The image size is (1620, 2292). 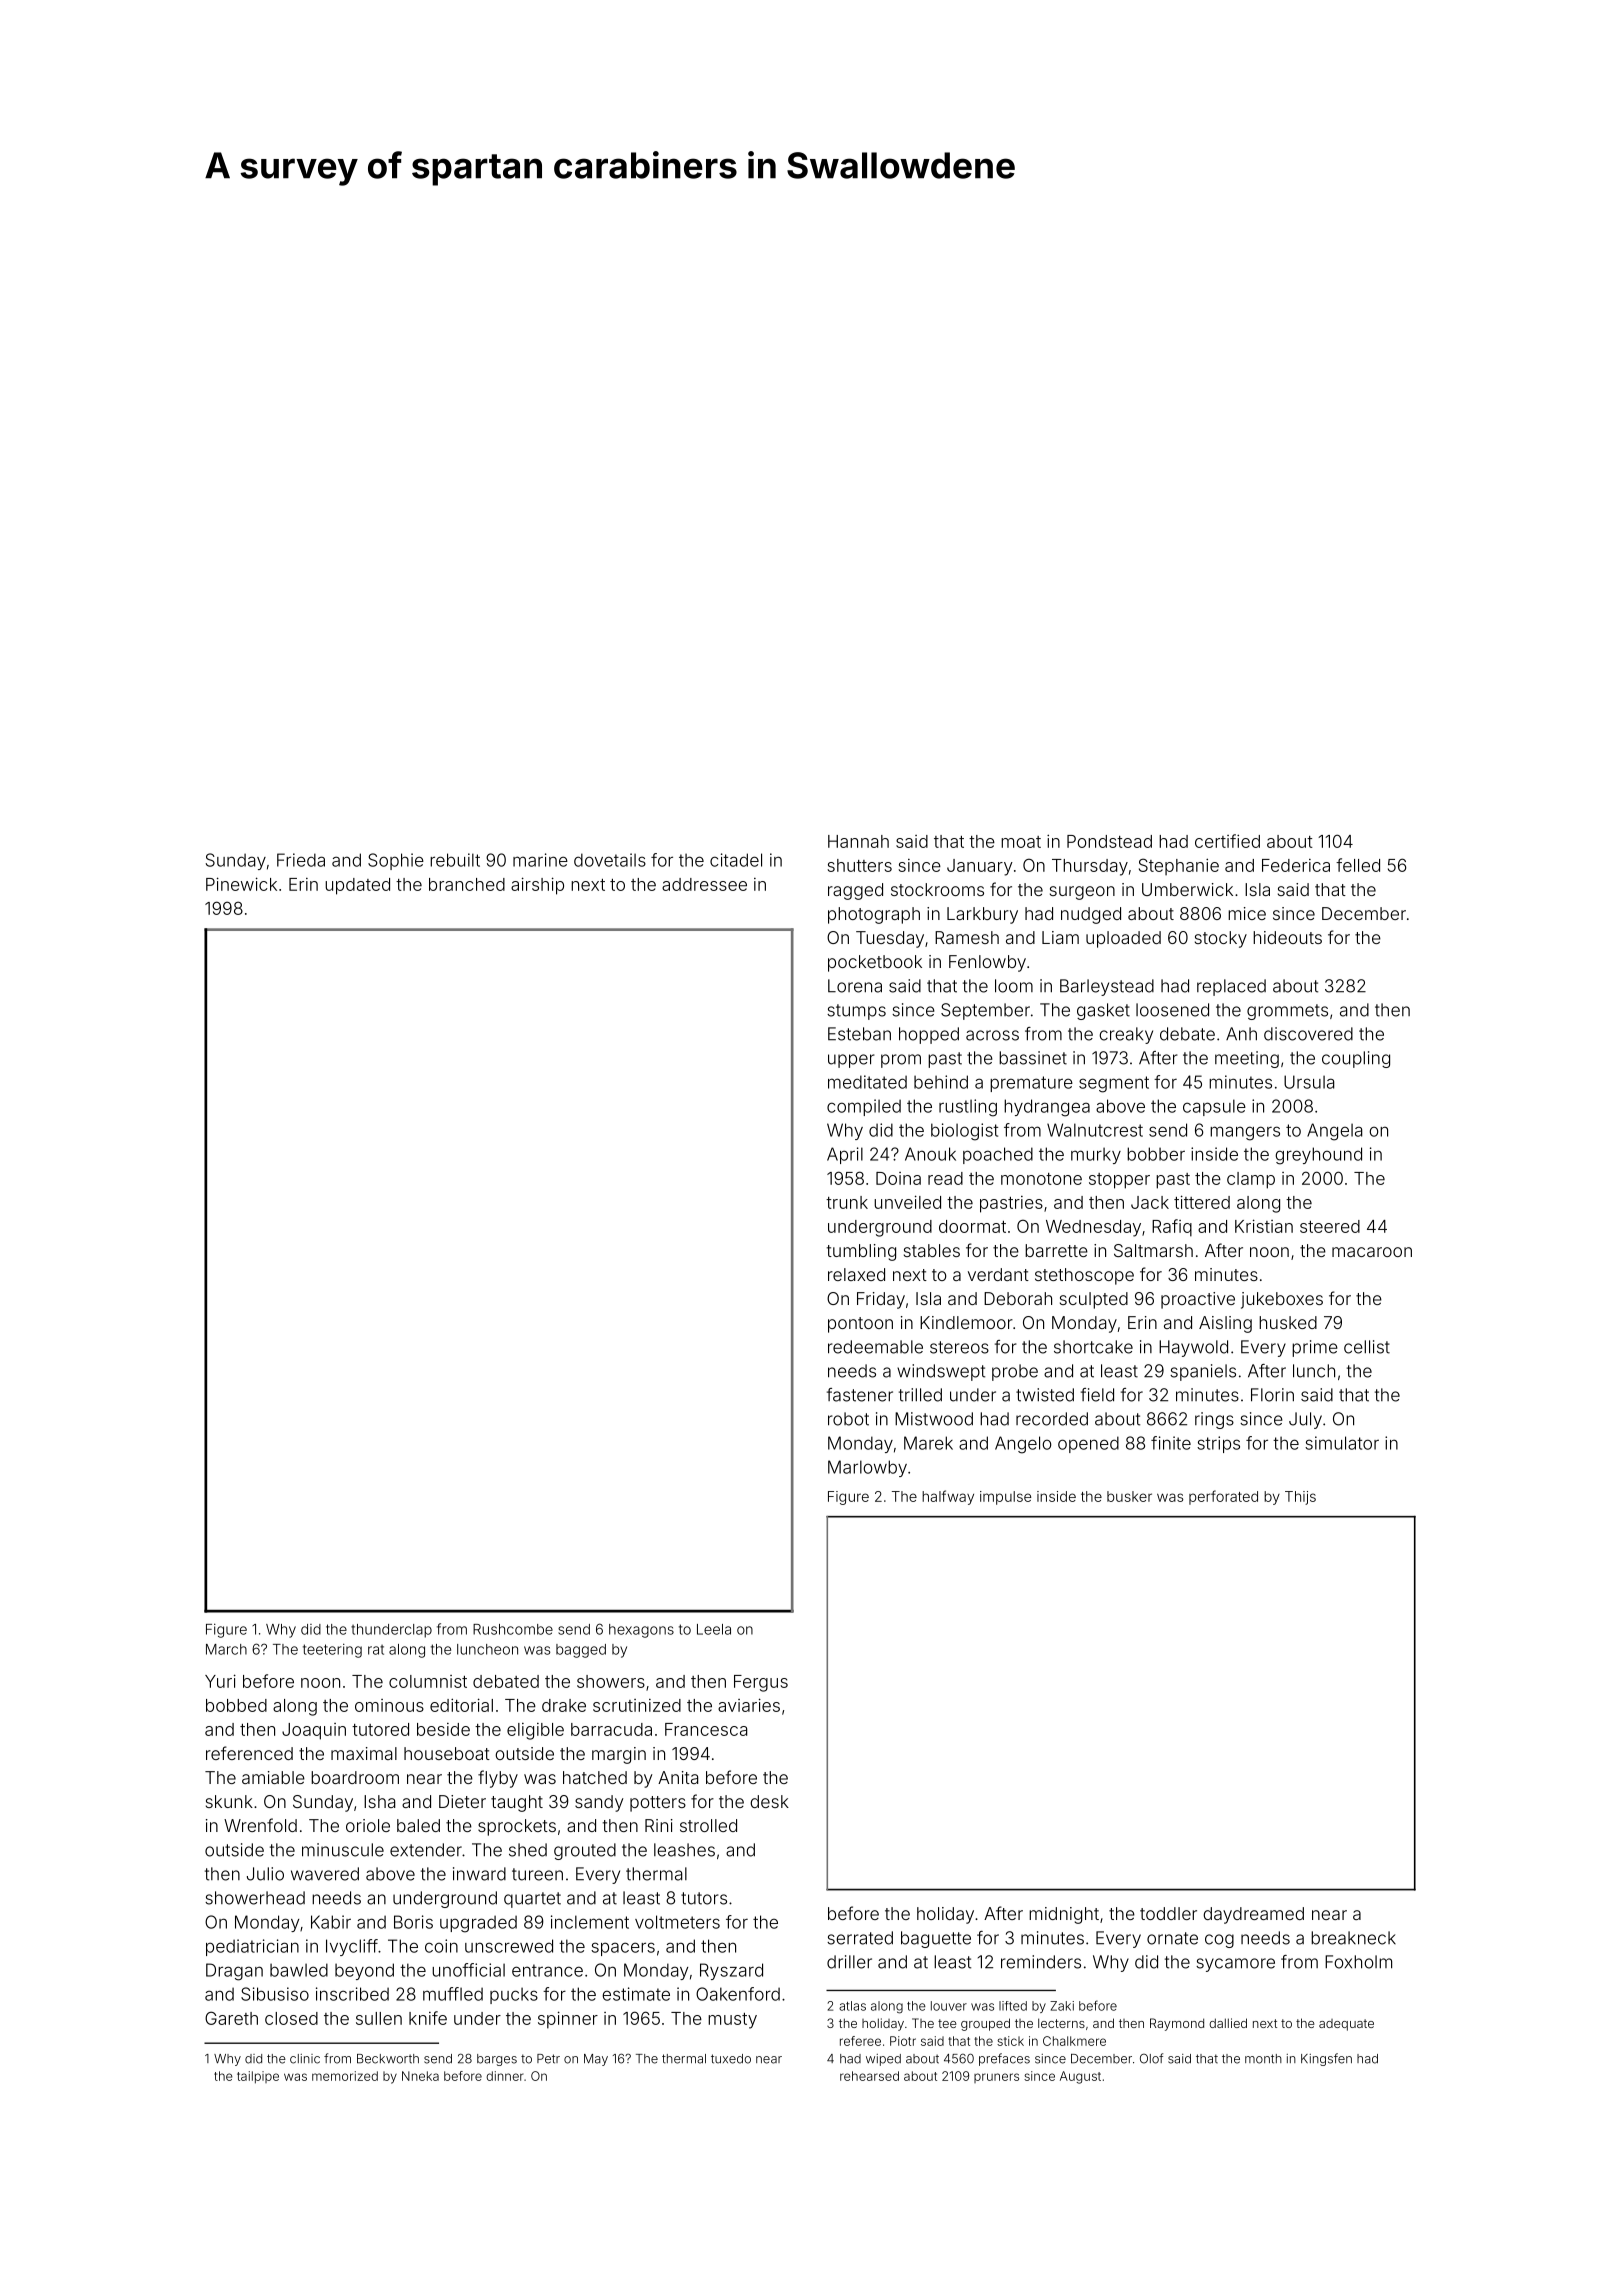 I want to click on March, so click(x=226, y=1649).
